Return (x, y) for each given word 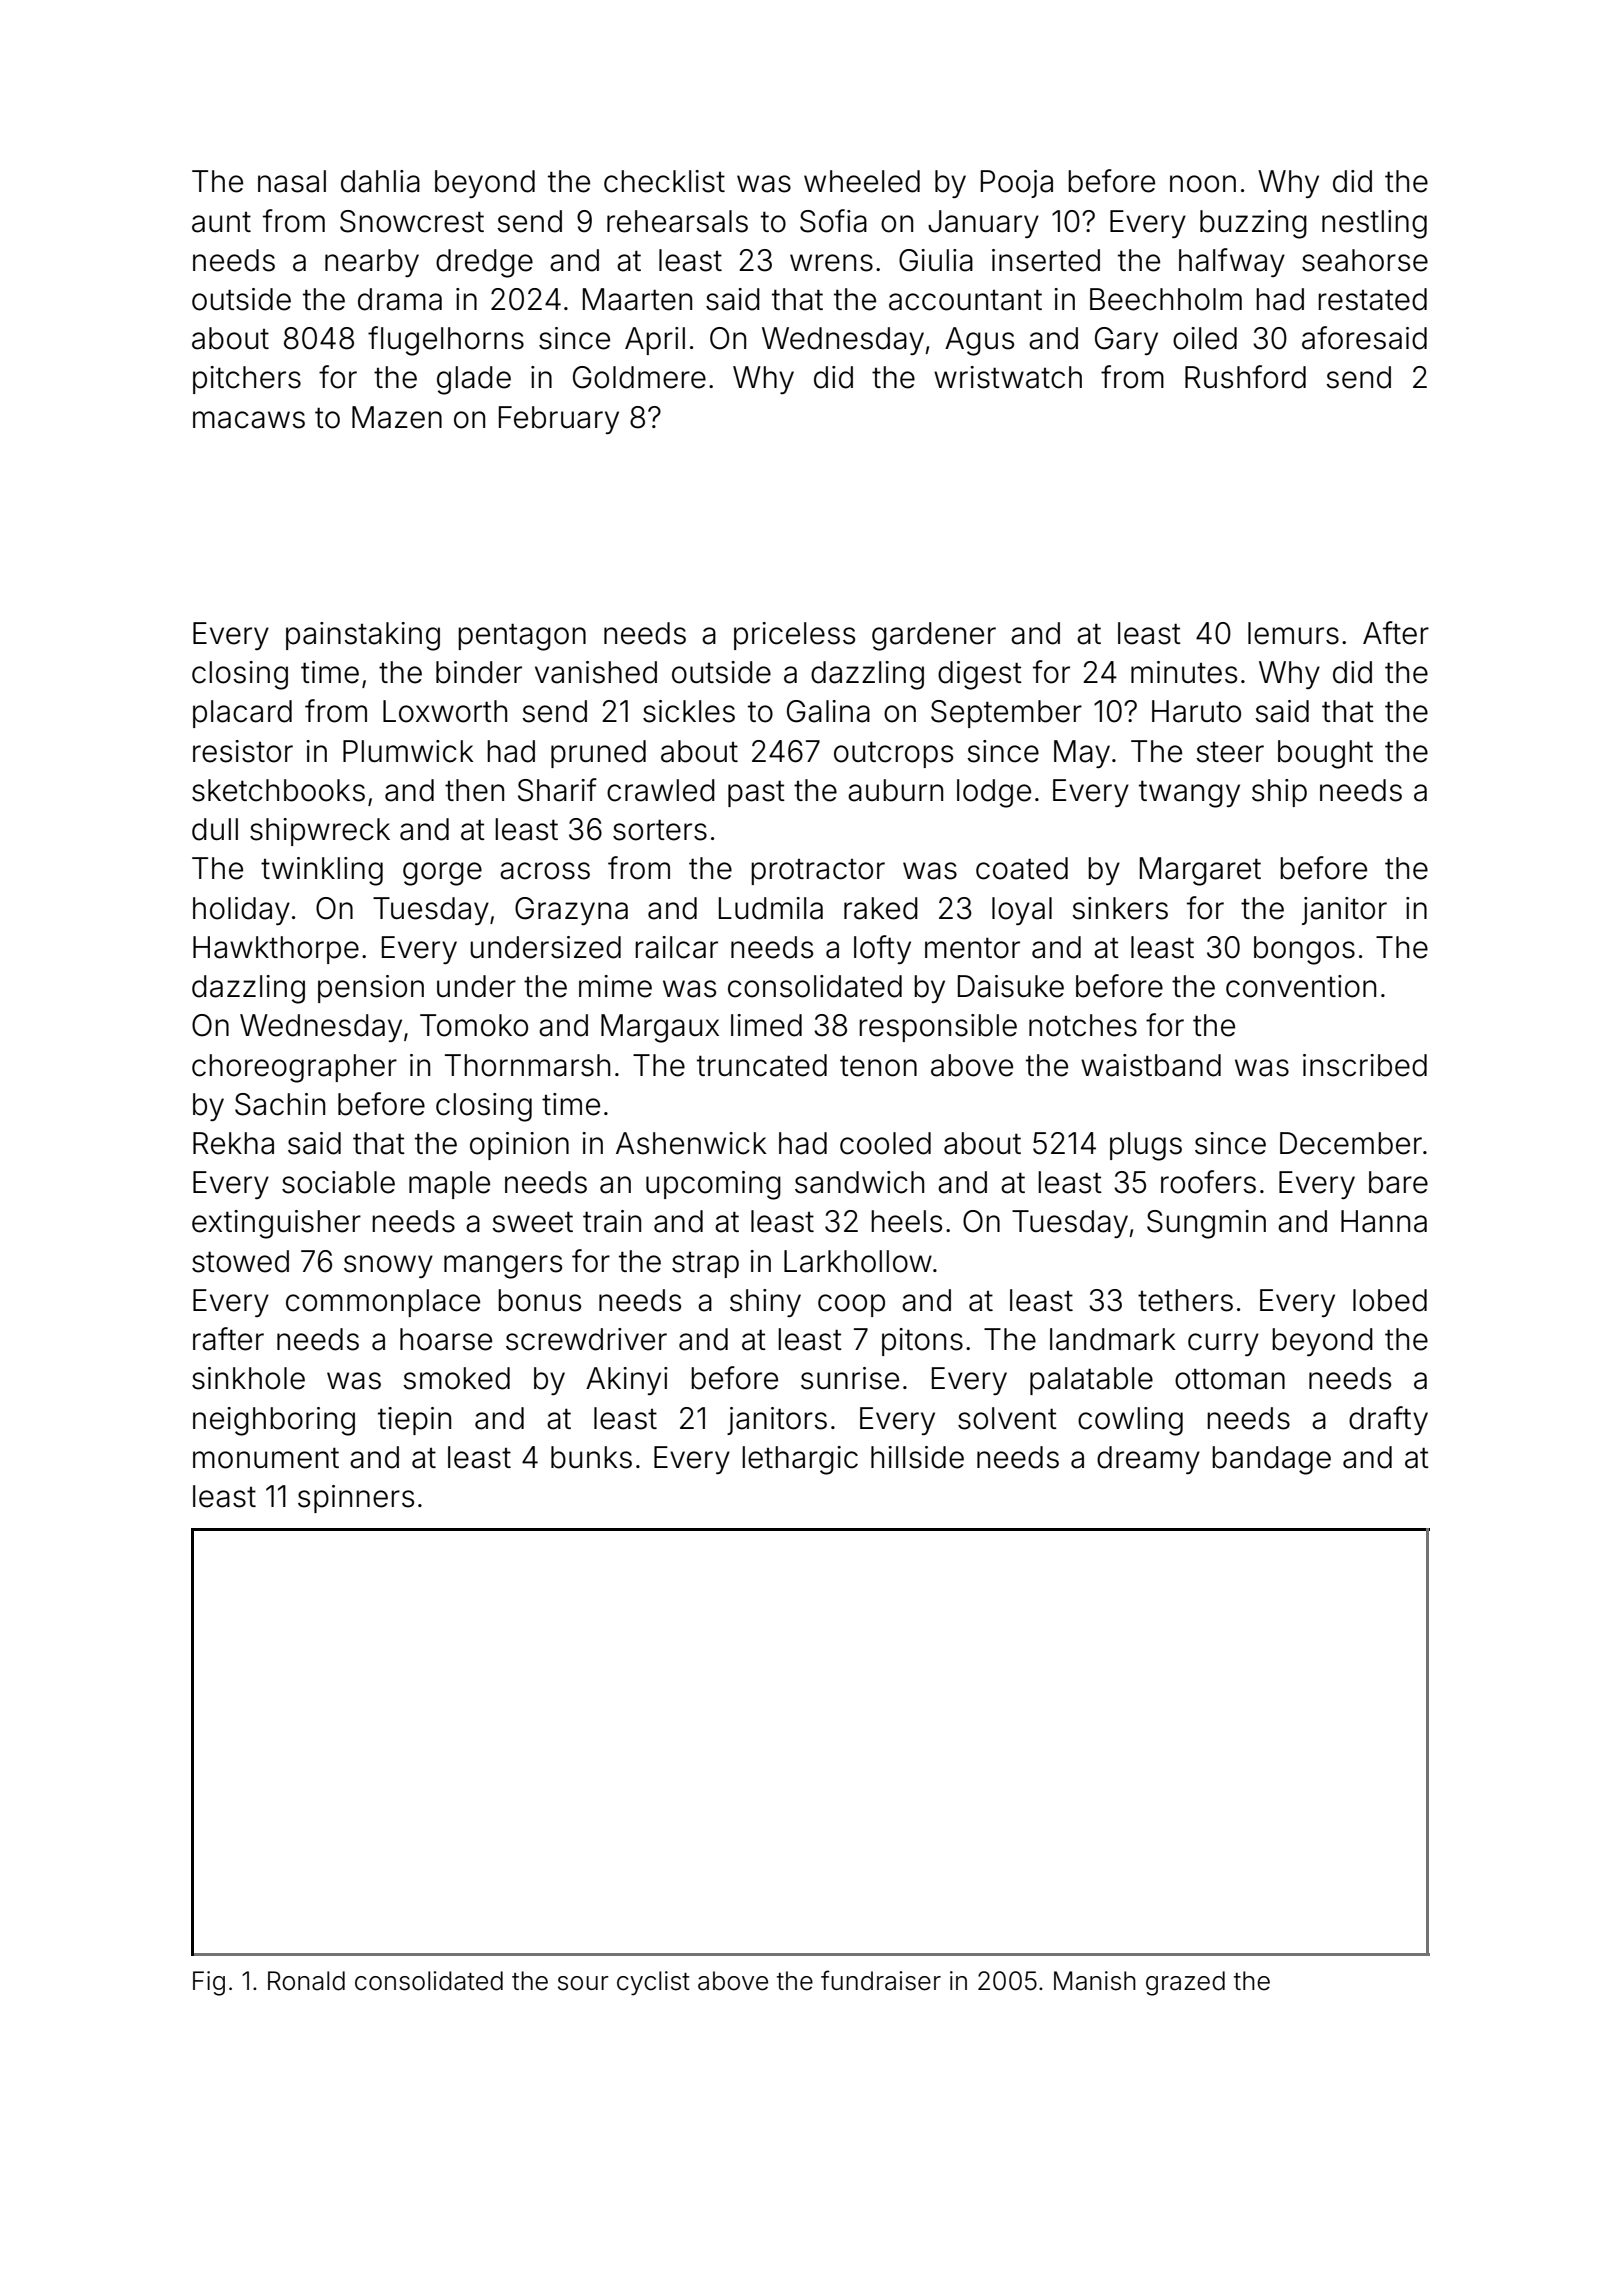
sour (583, 1983)
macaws (249, 420)
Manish (1095, 1981)
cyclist (653, 1983)
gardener (934, 636)
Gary (1126, 341)
